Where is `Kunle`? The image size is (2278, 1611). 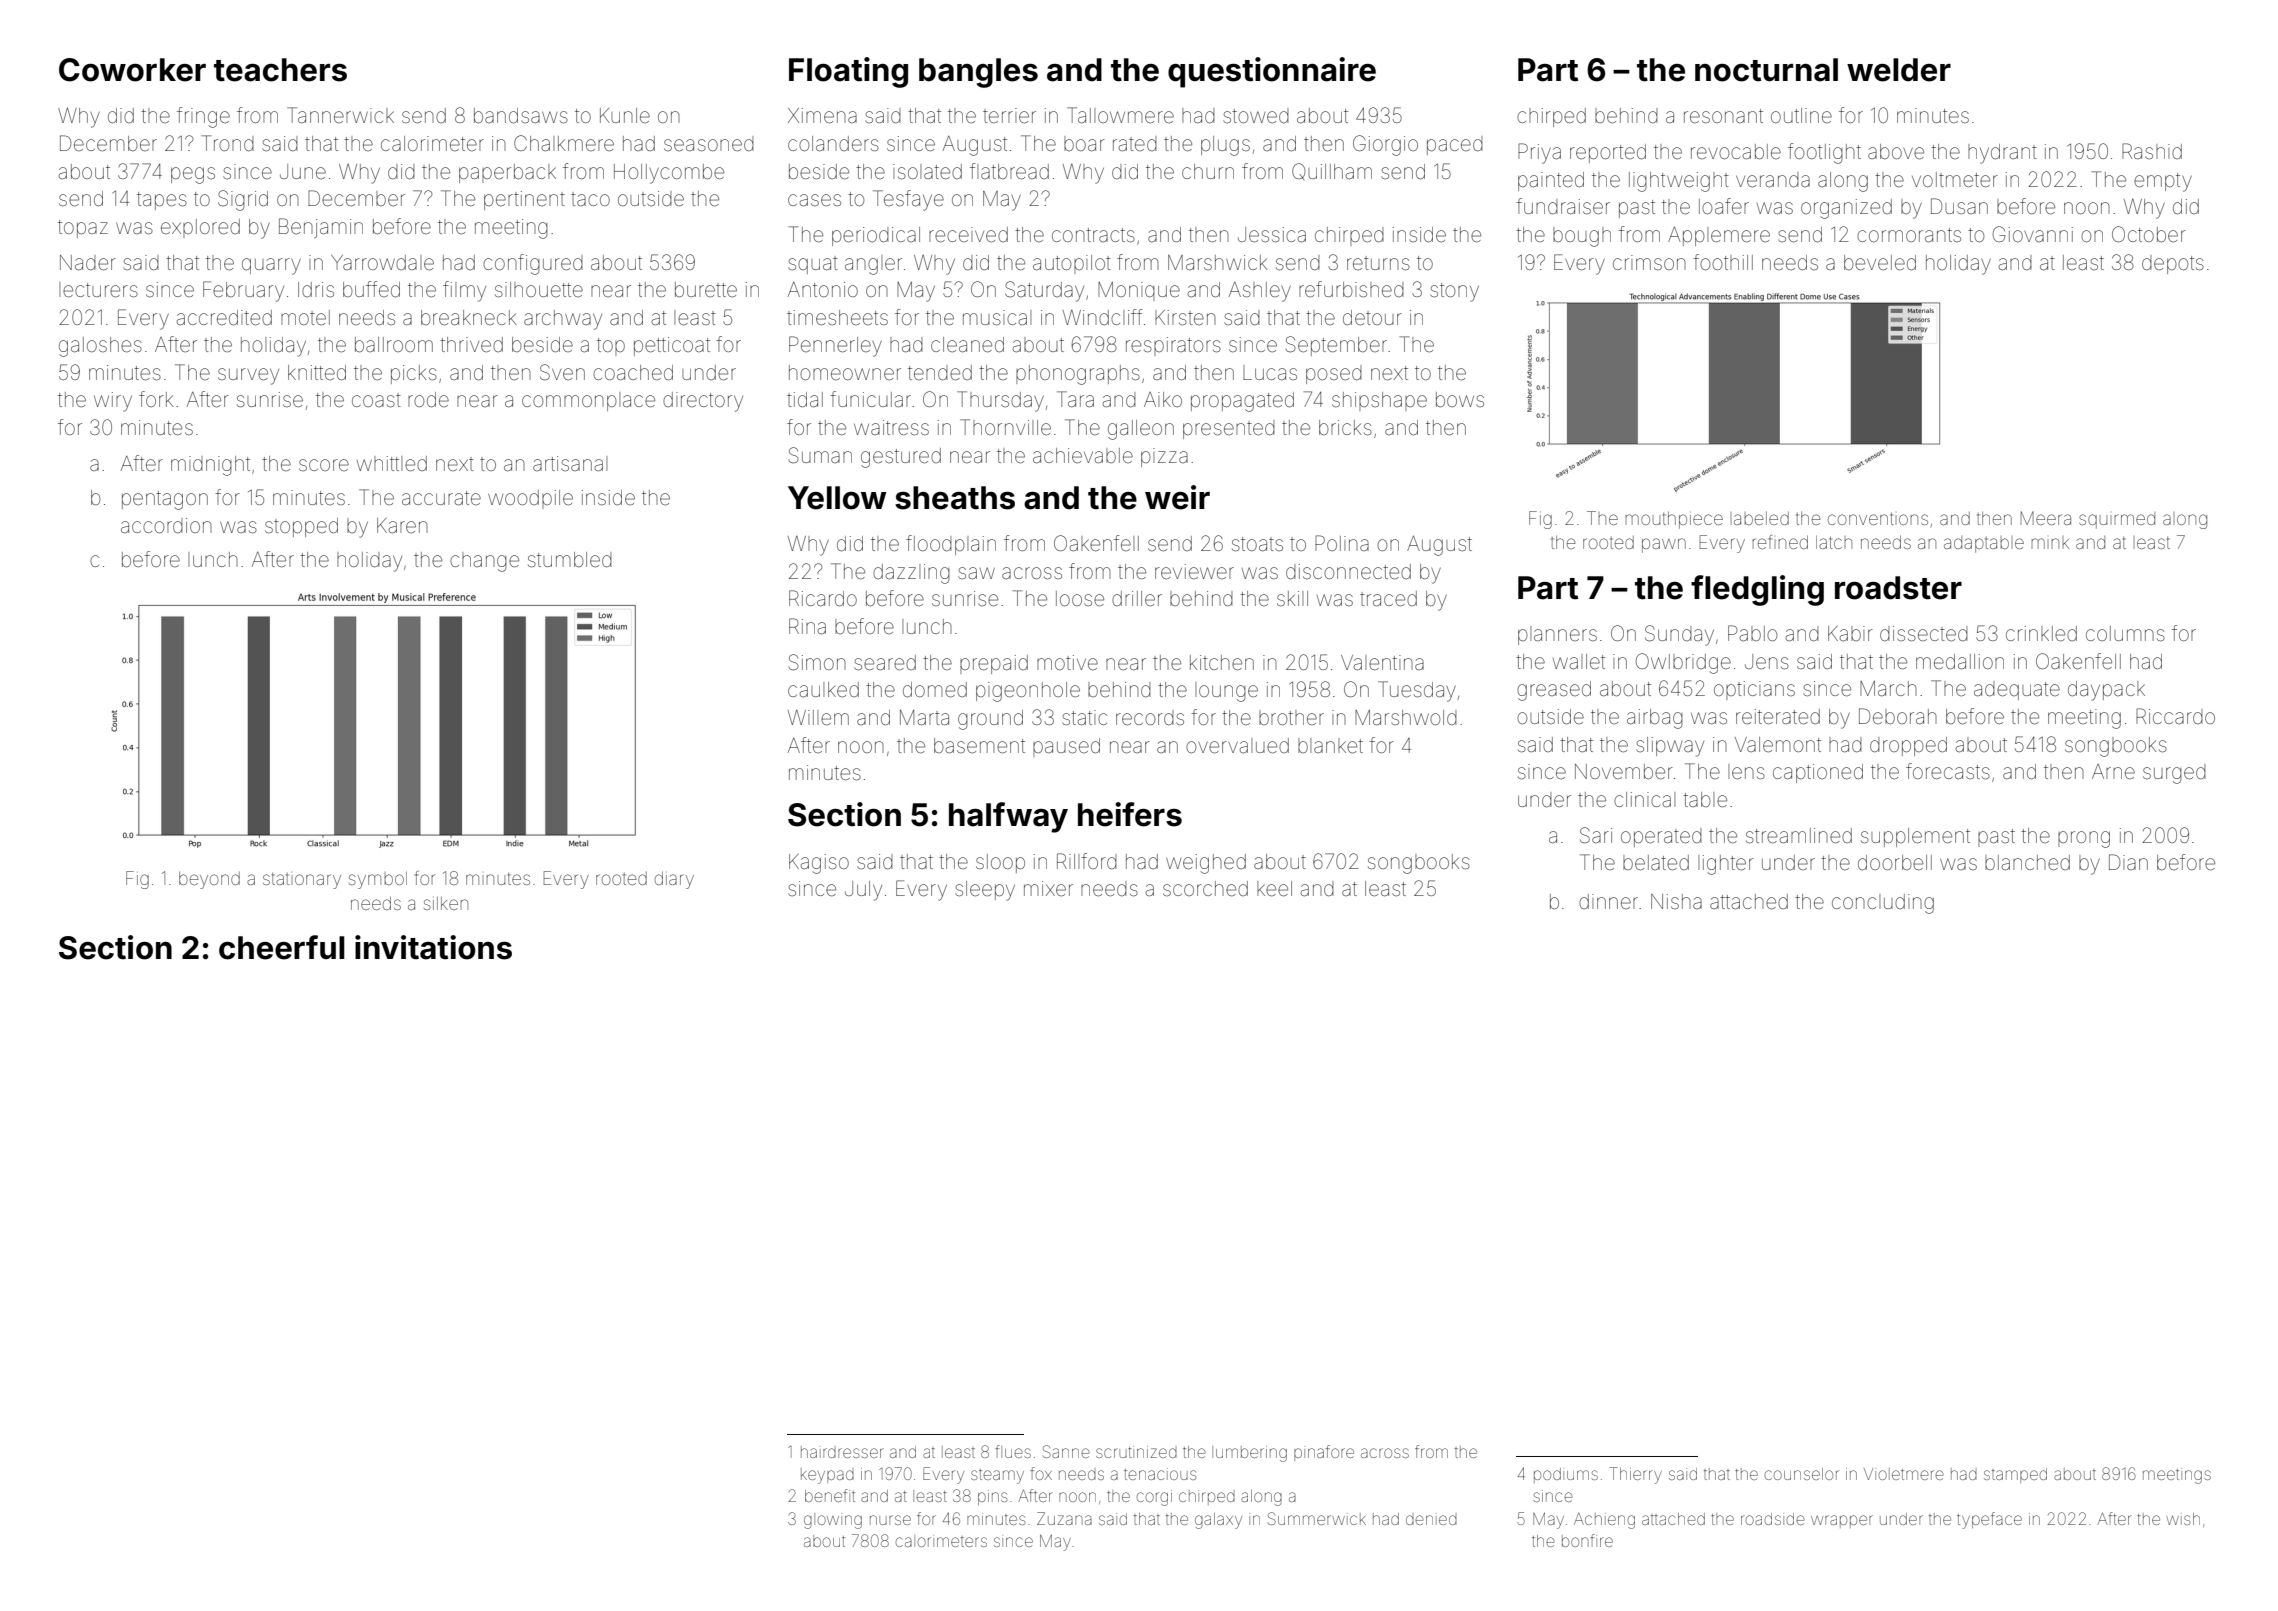
Kunle is located at coordinates (625, 115).
